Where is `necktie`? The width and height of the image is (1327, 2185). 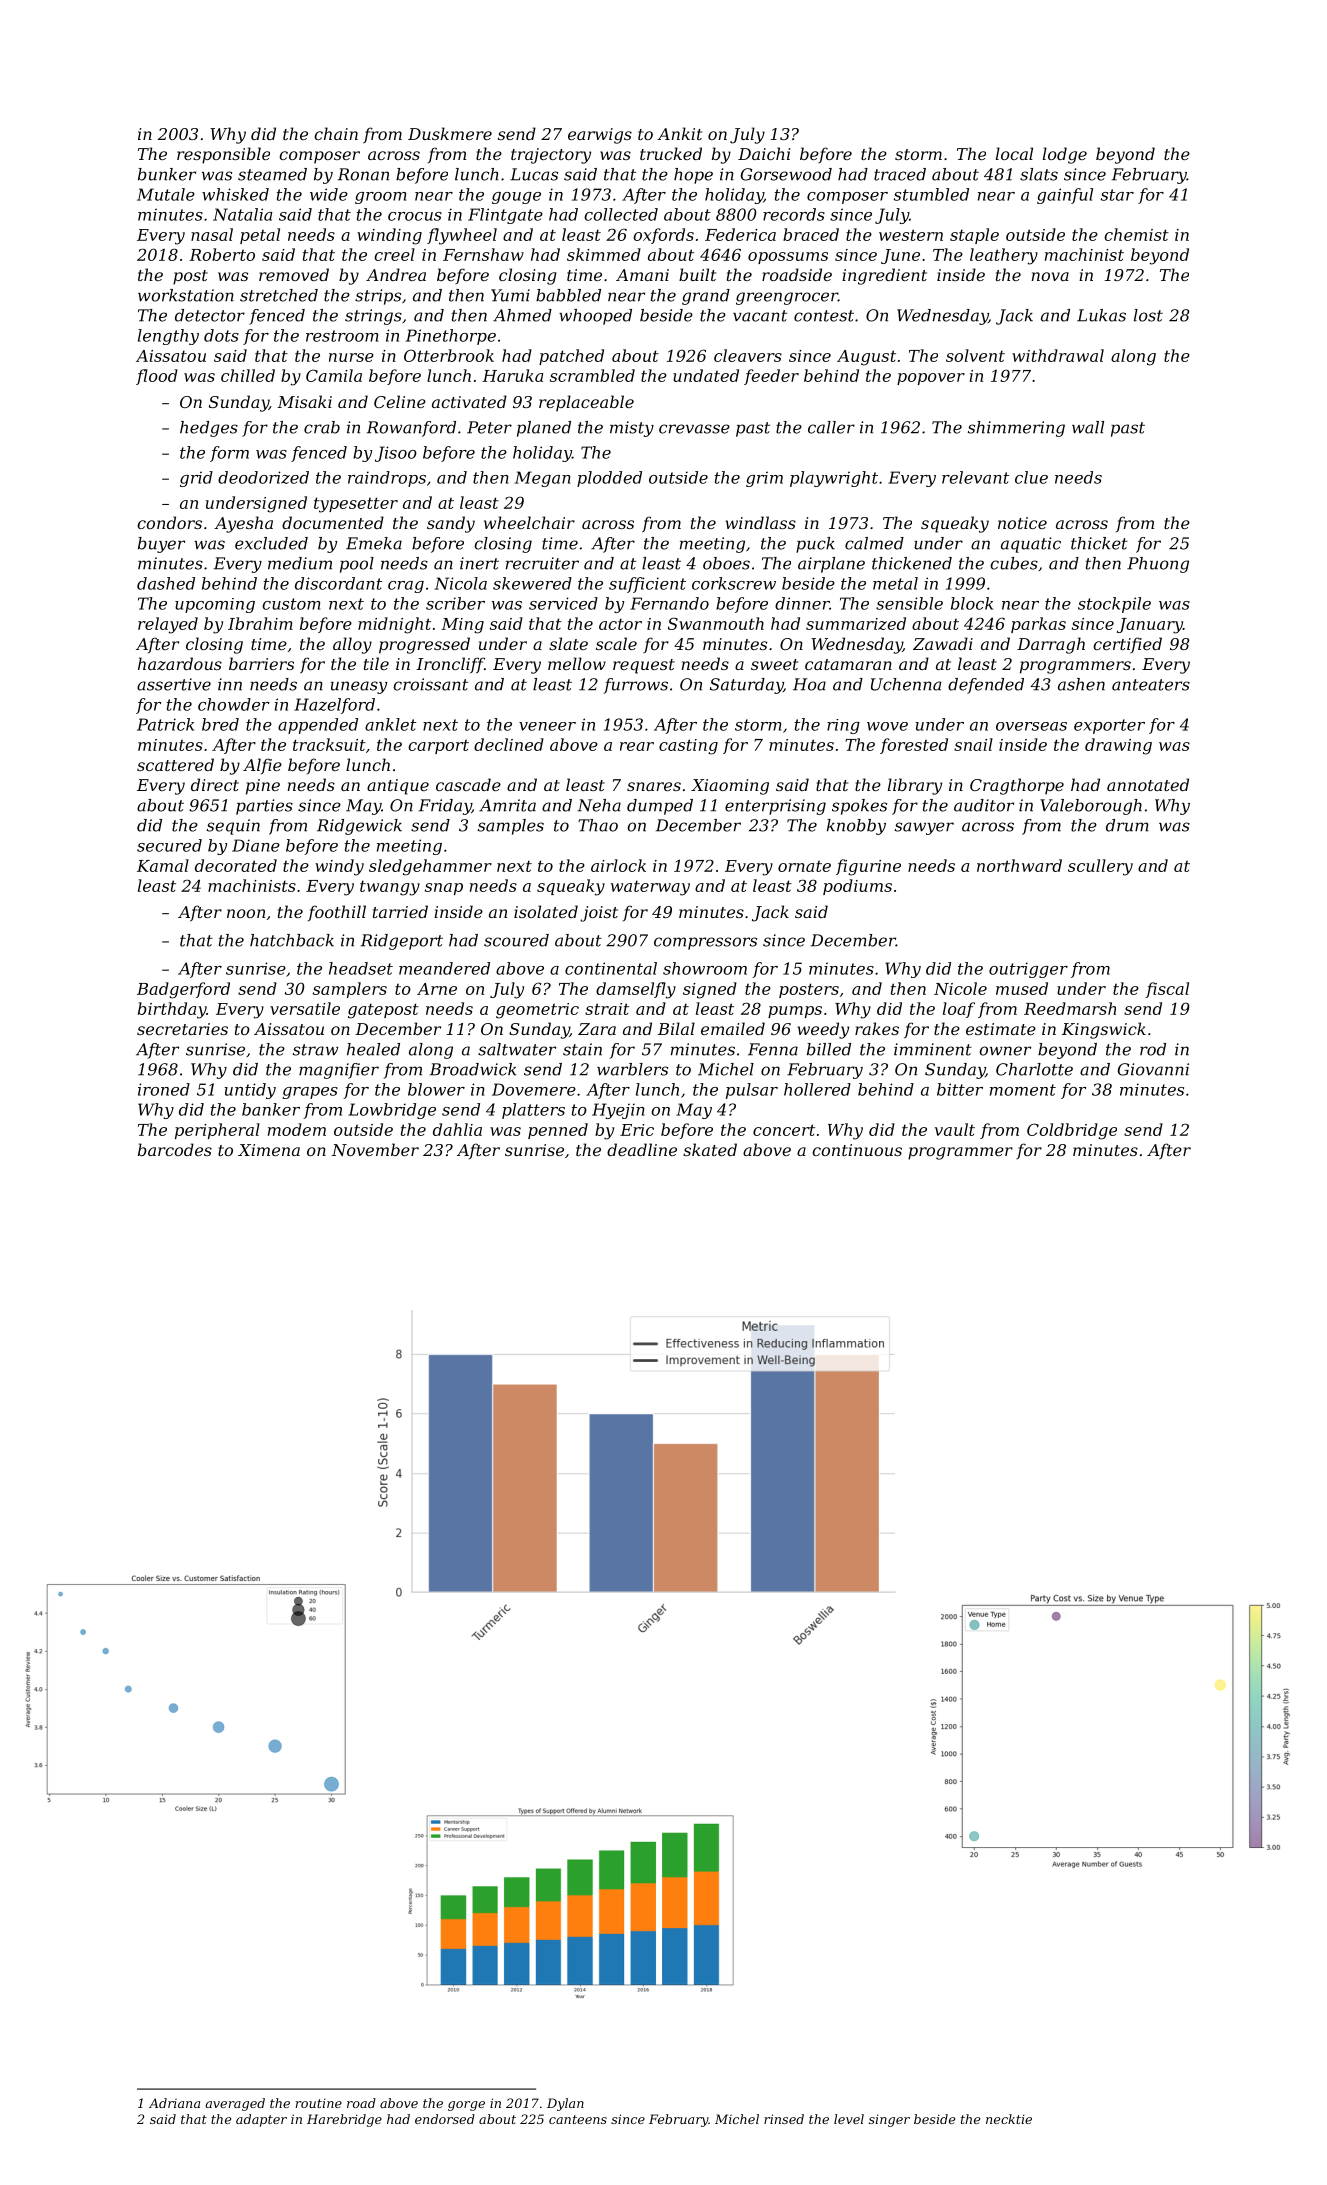 necktie is located at coordinates (1009, 2119).
